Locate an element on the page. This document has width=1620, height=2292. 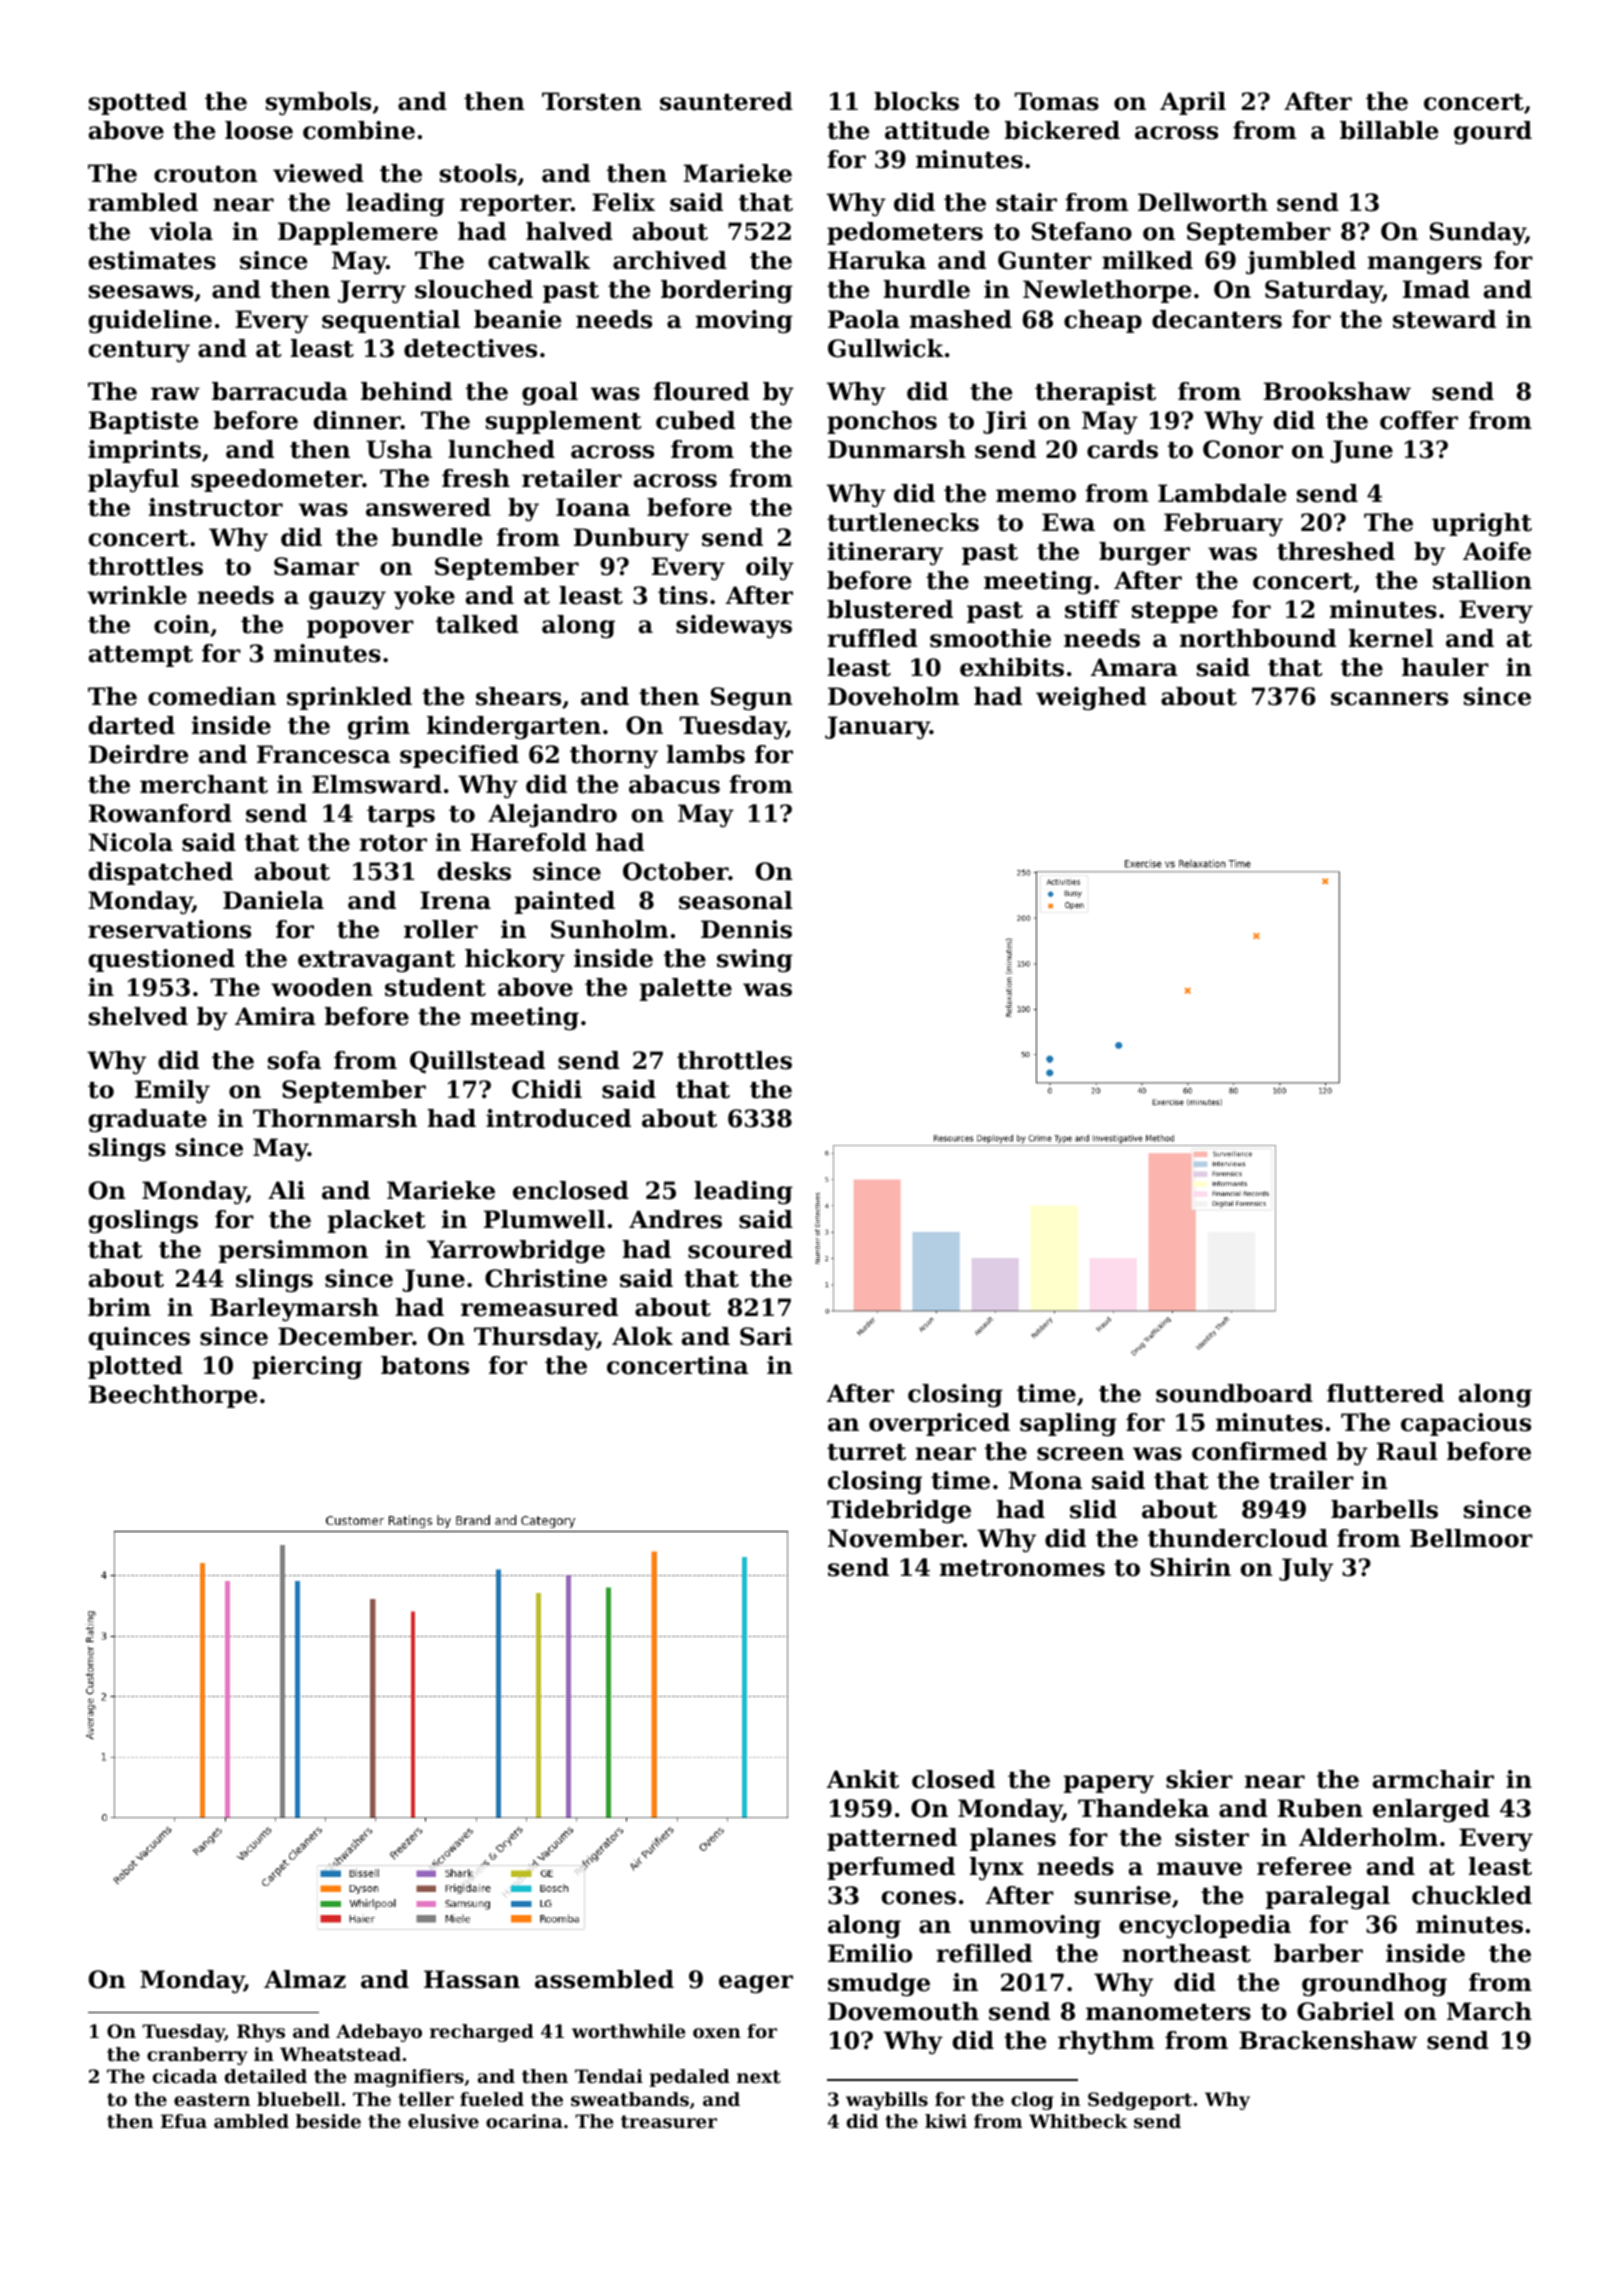
Emily is located at coordinates (172, 1091).
